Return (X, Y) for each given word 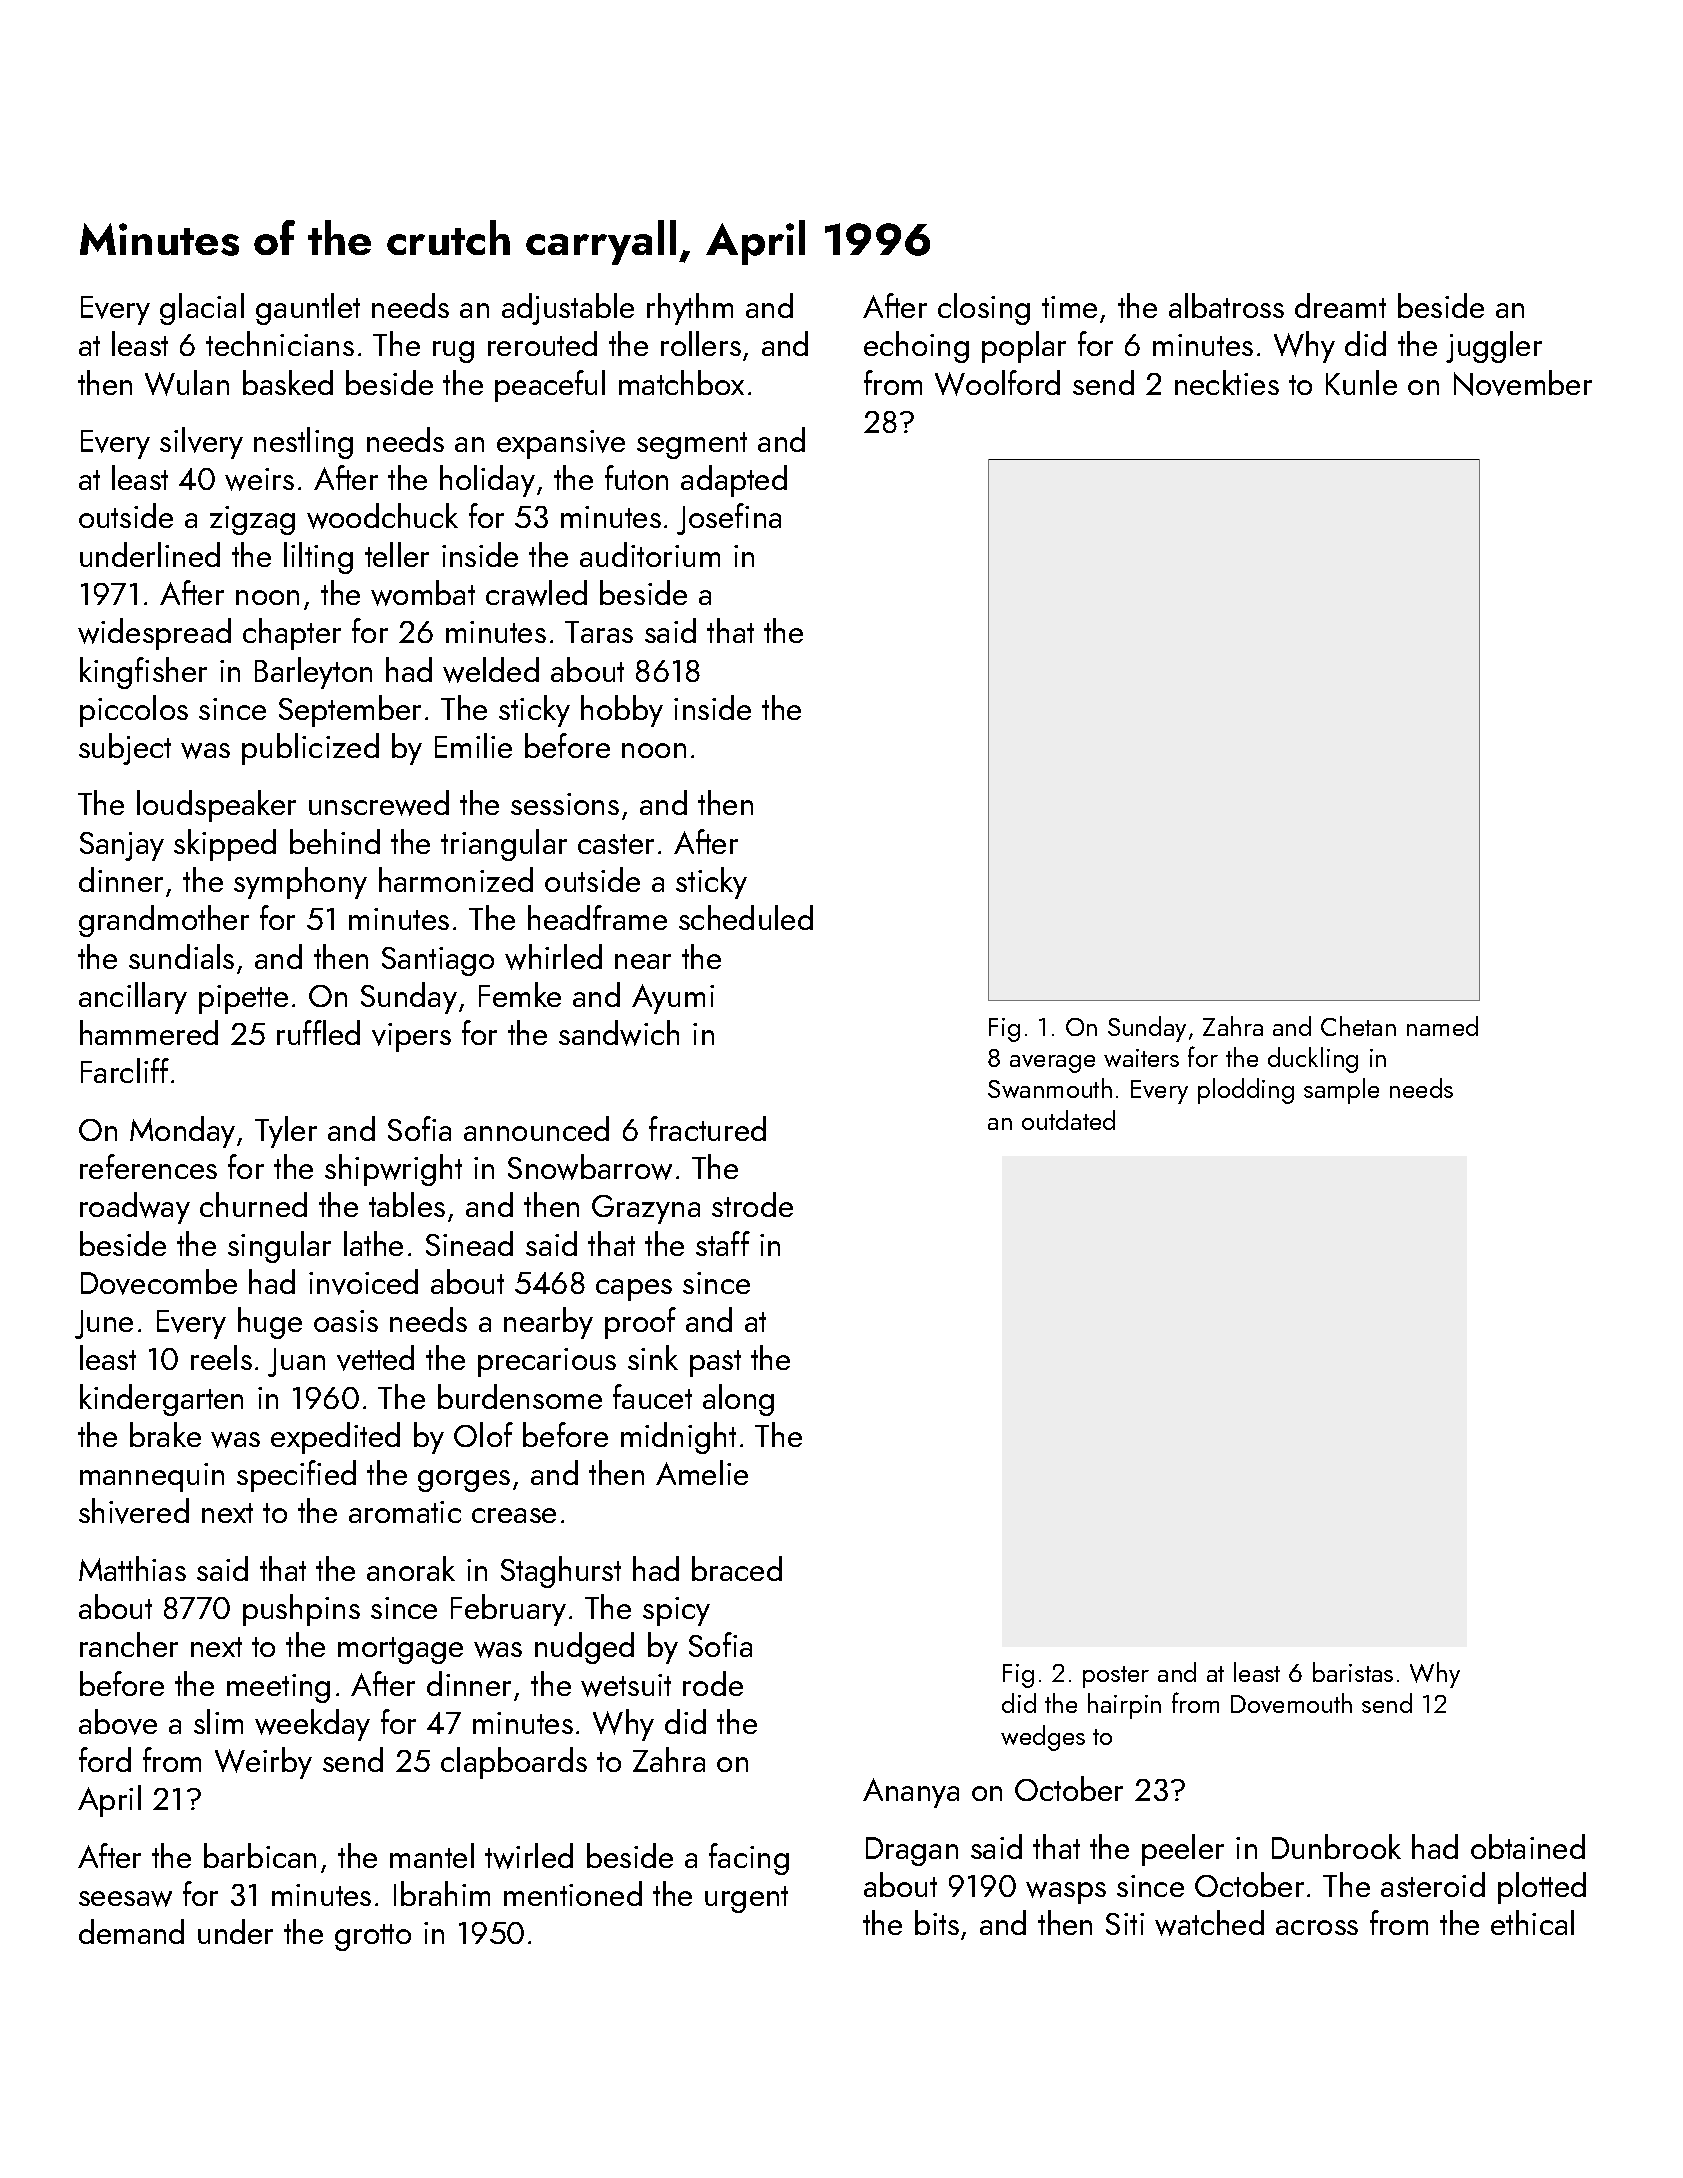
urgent (746, 1899)
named (1442, 1026)
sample (1341, 1091)
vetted (375, 1358)
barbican (260, 1855)
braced (737, 1568)
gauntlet (308, 309)
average (1052, 1064)
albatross (1226, 305)
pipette (243, 999)
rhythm (690, 309)
